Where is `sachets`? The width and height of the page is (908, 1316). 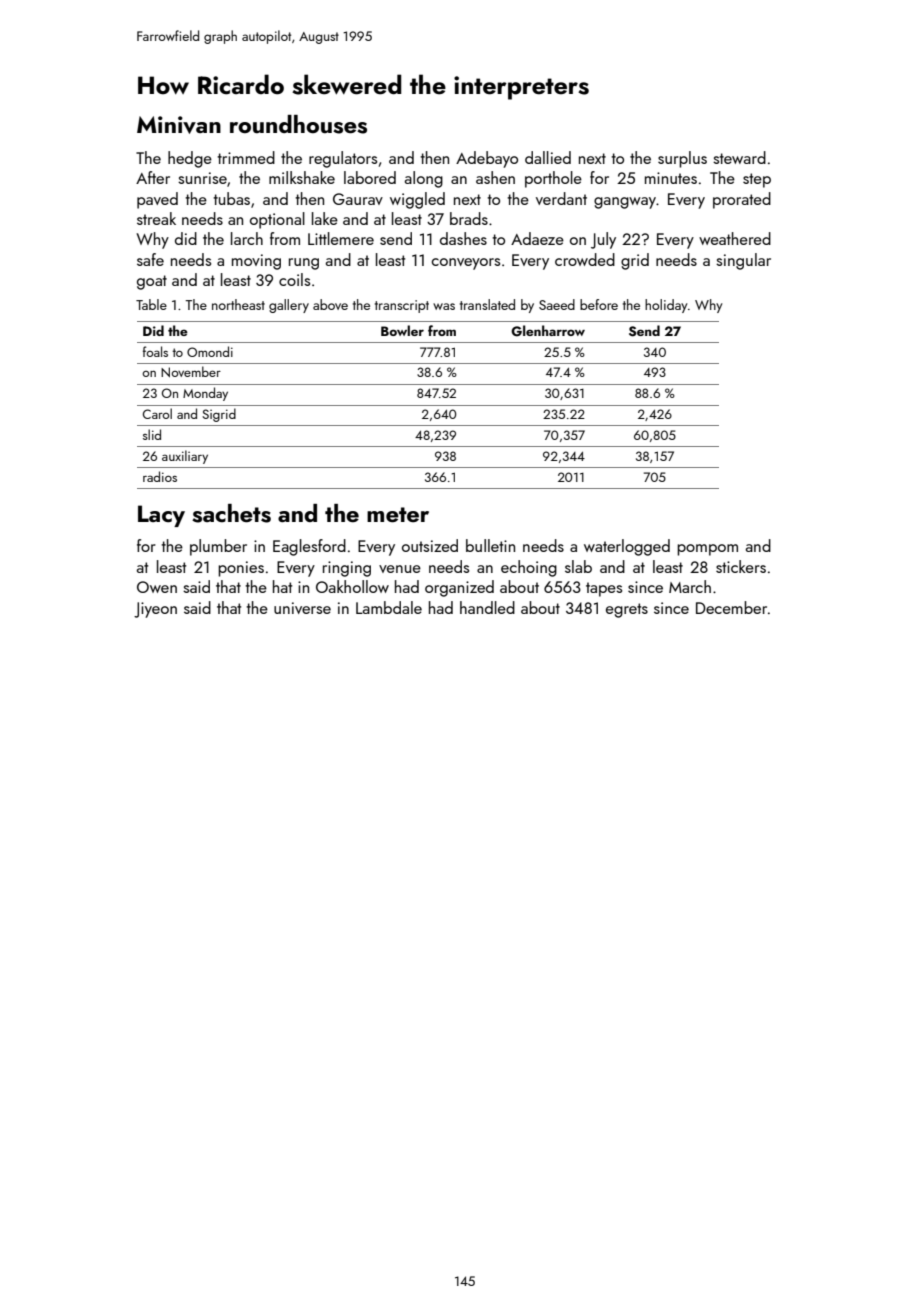 sachets is located at coordinates (231, 513).
